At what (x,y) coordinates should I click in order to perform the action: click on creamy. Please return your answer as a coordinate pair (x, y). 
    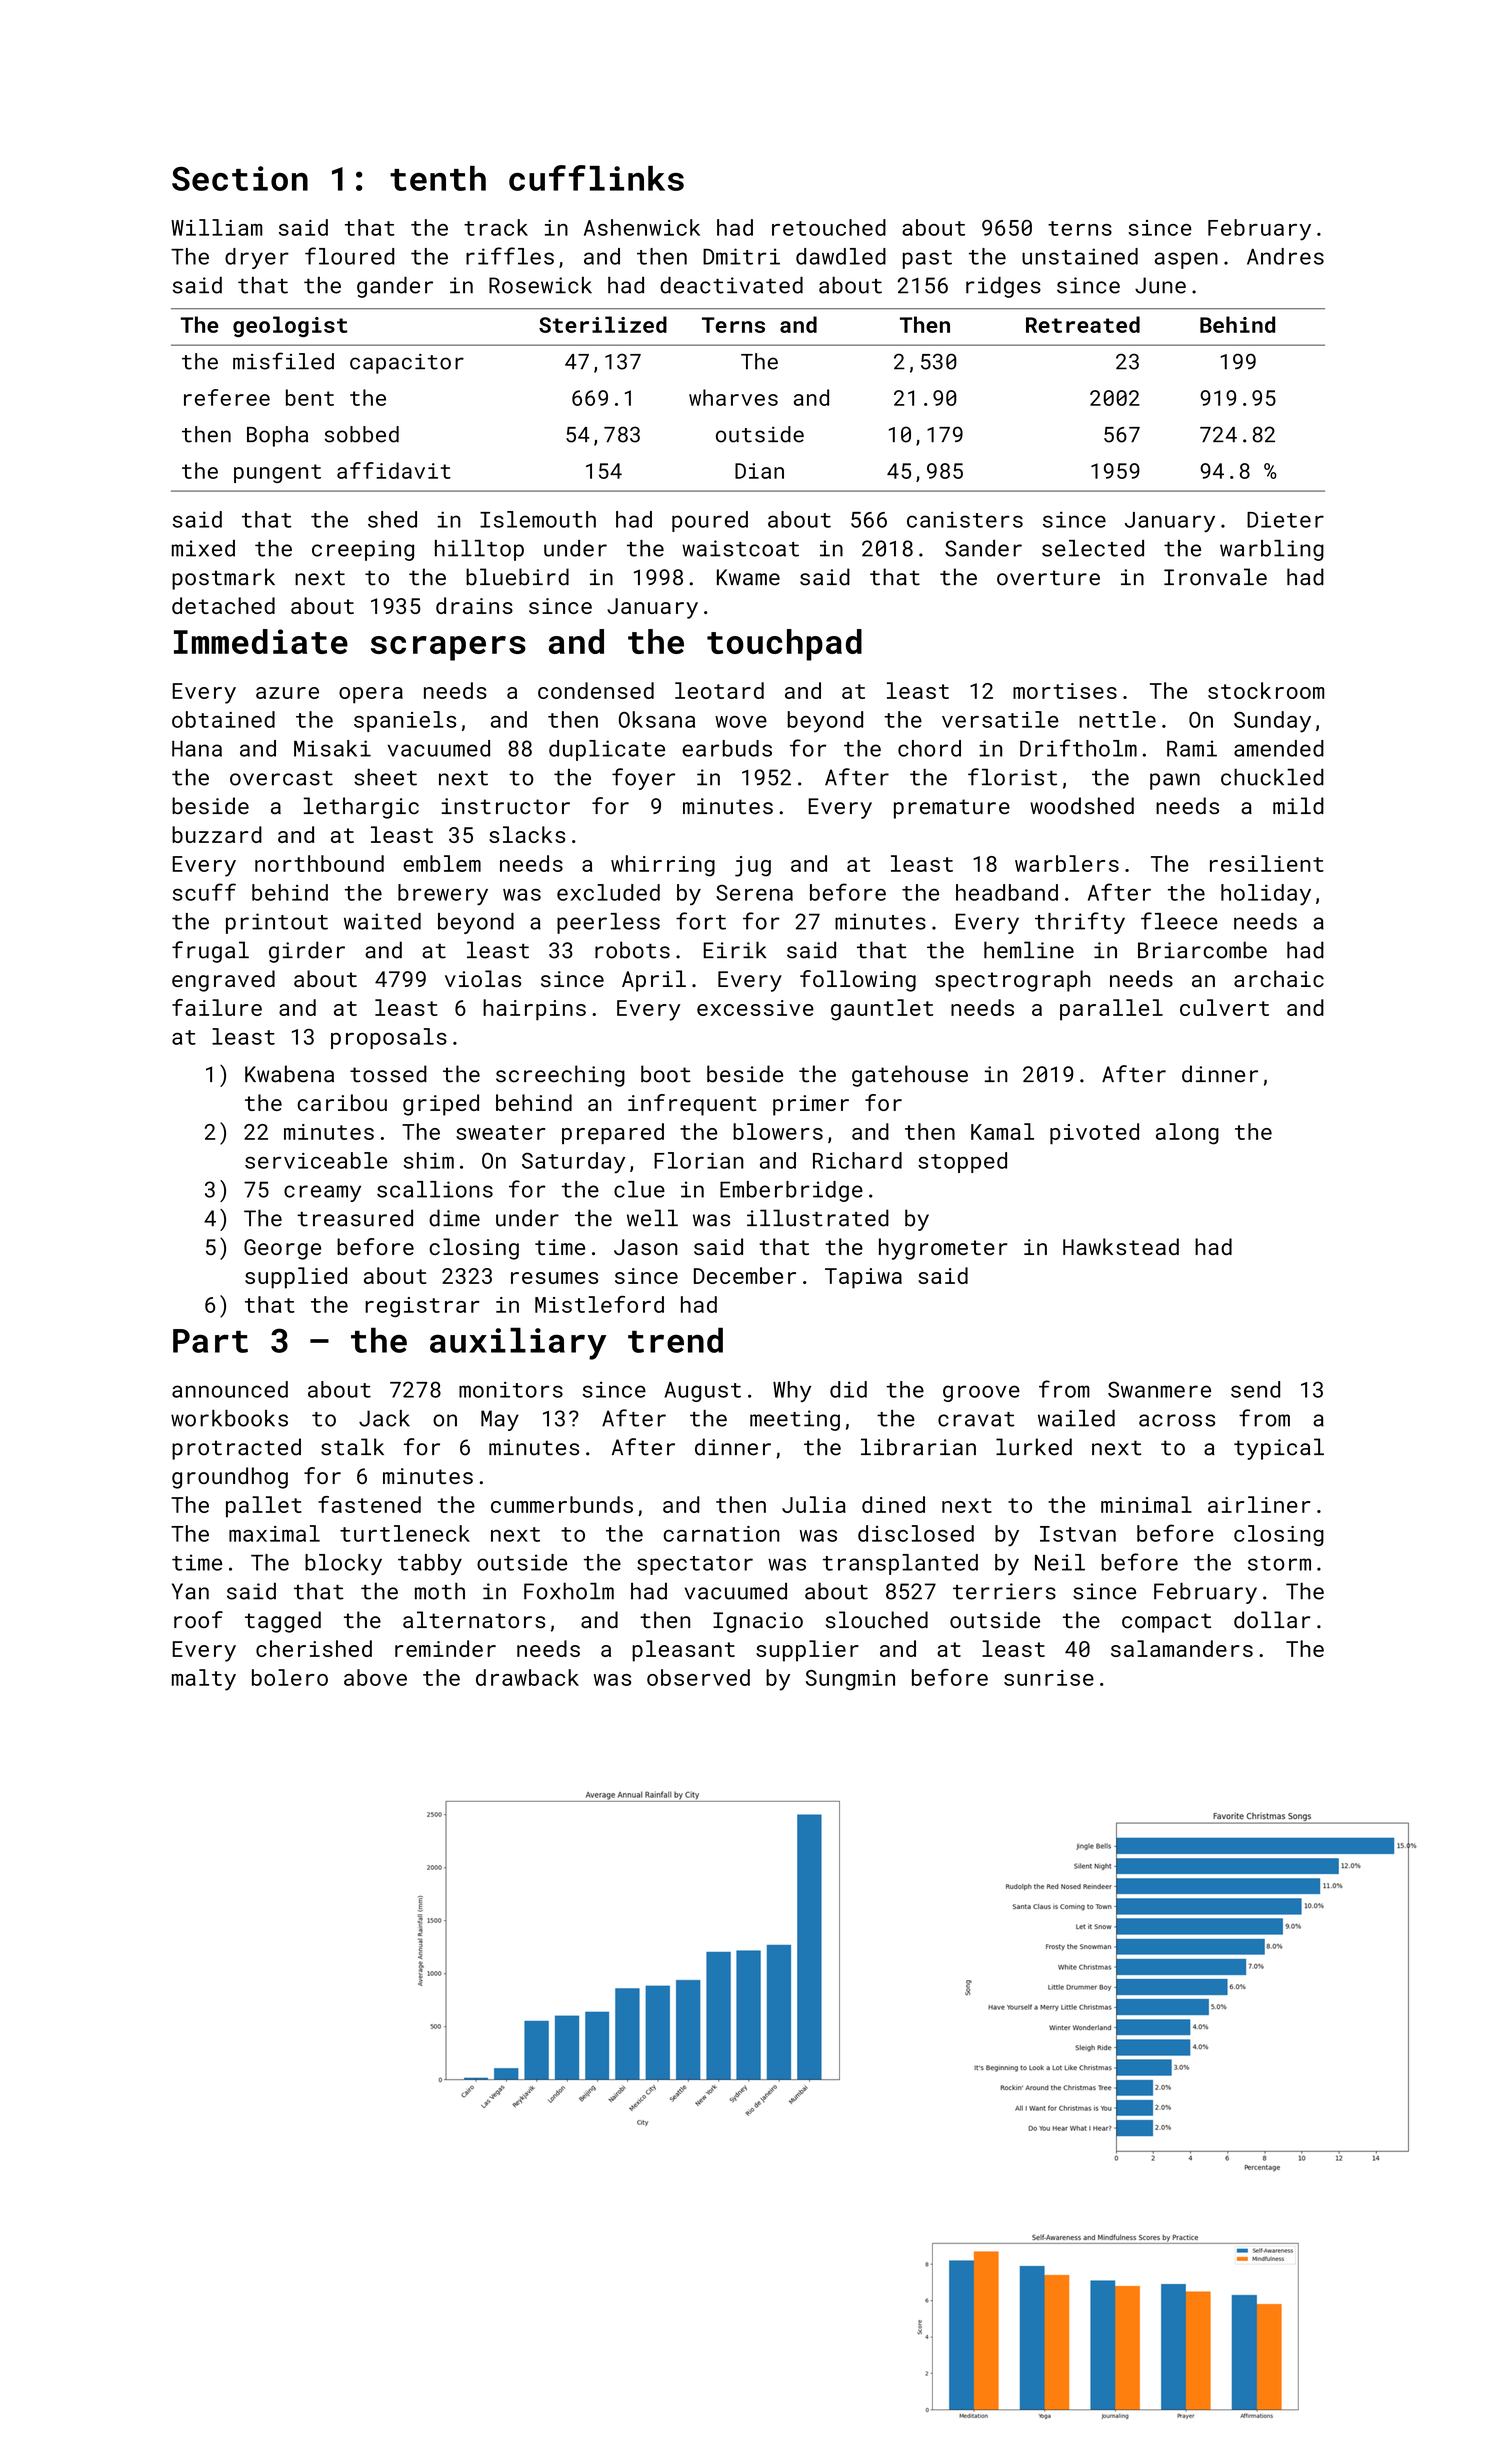
    Looking at the image, I should click on (322, 1193).
